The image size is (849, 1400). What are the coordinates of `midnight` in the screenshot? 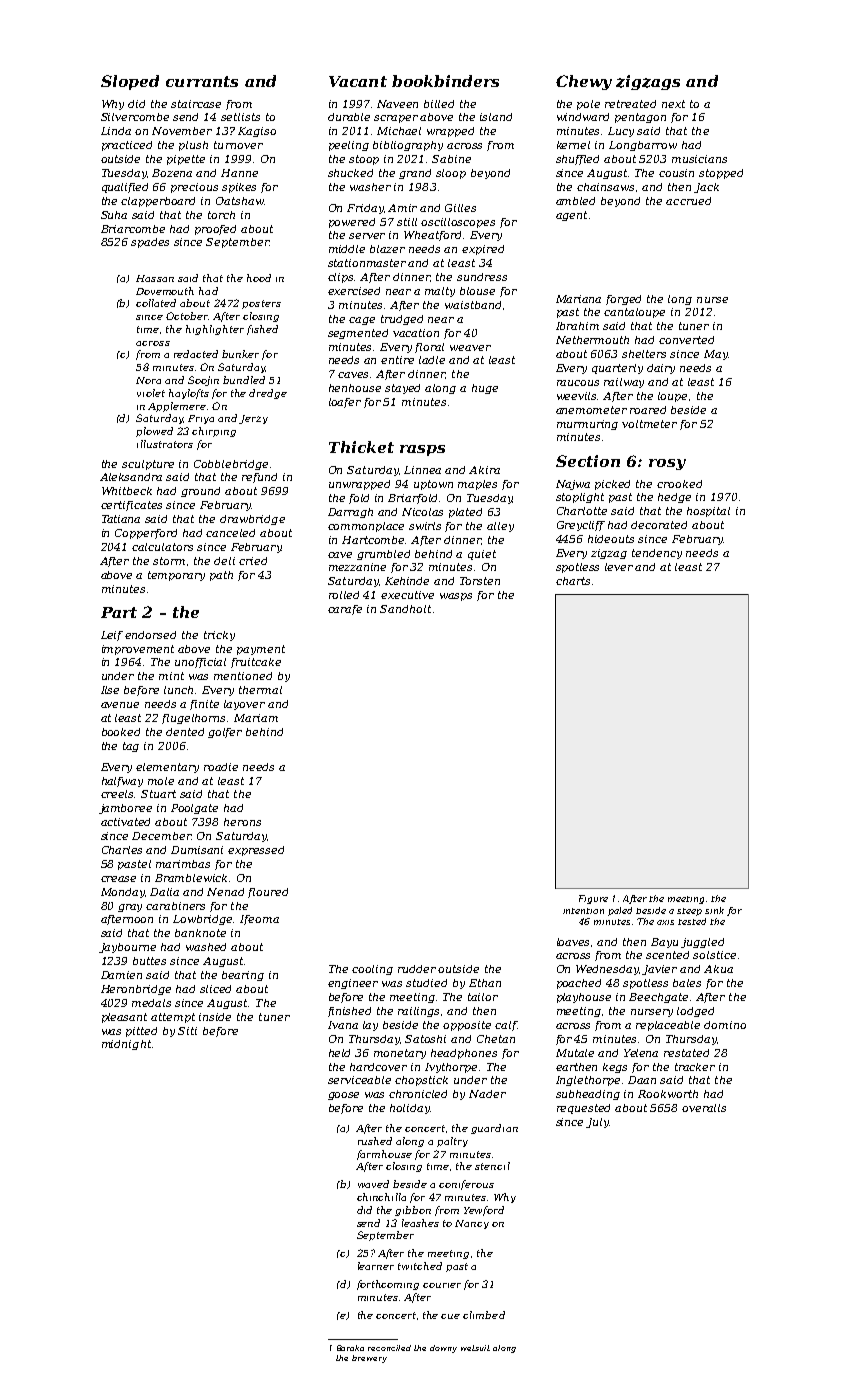 It's located at (126, 1045).
